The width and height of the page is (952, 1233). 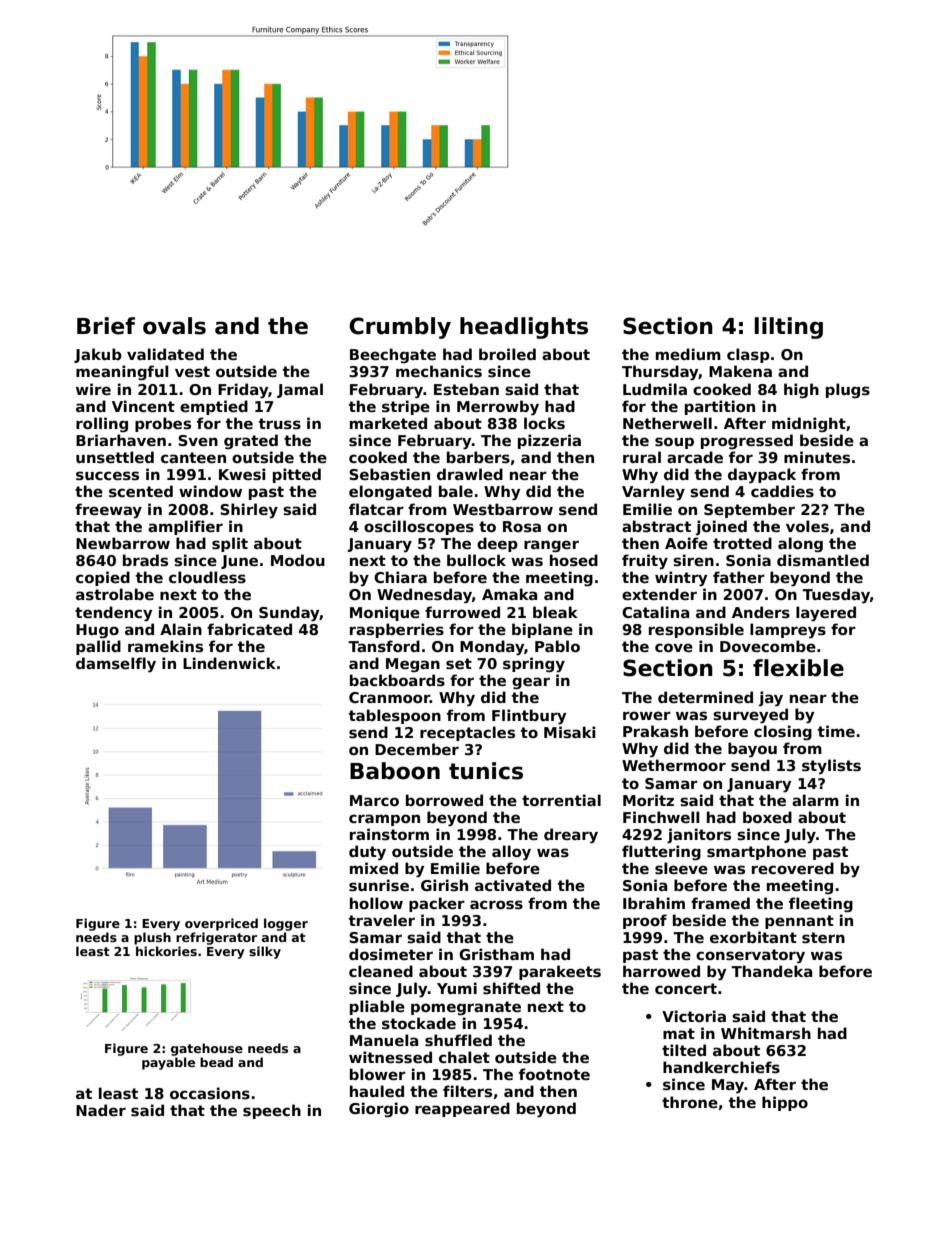 What do you see at coordinates (98, 355) in the page?
I see `Jakub` at bounding box center [98, 355].
